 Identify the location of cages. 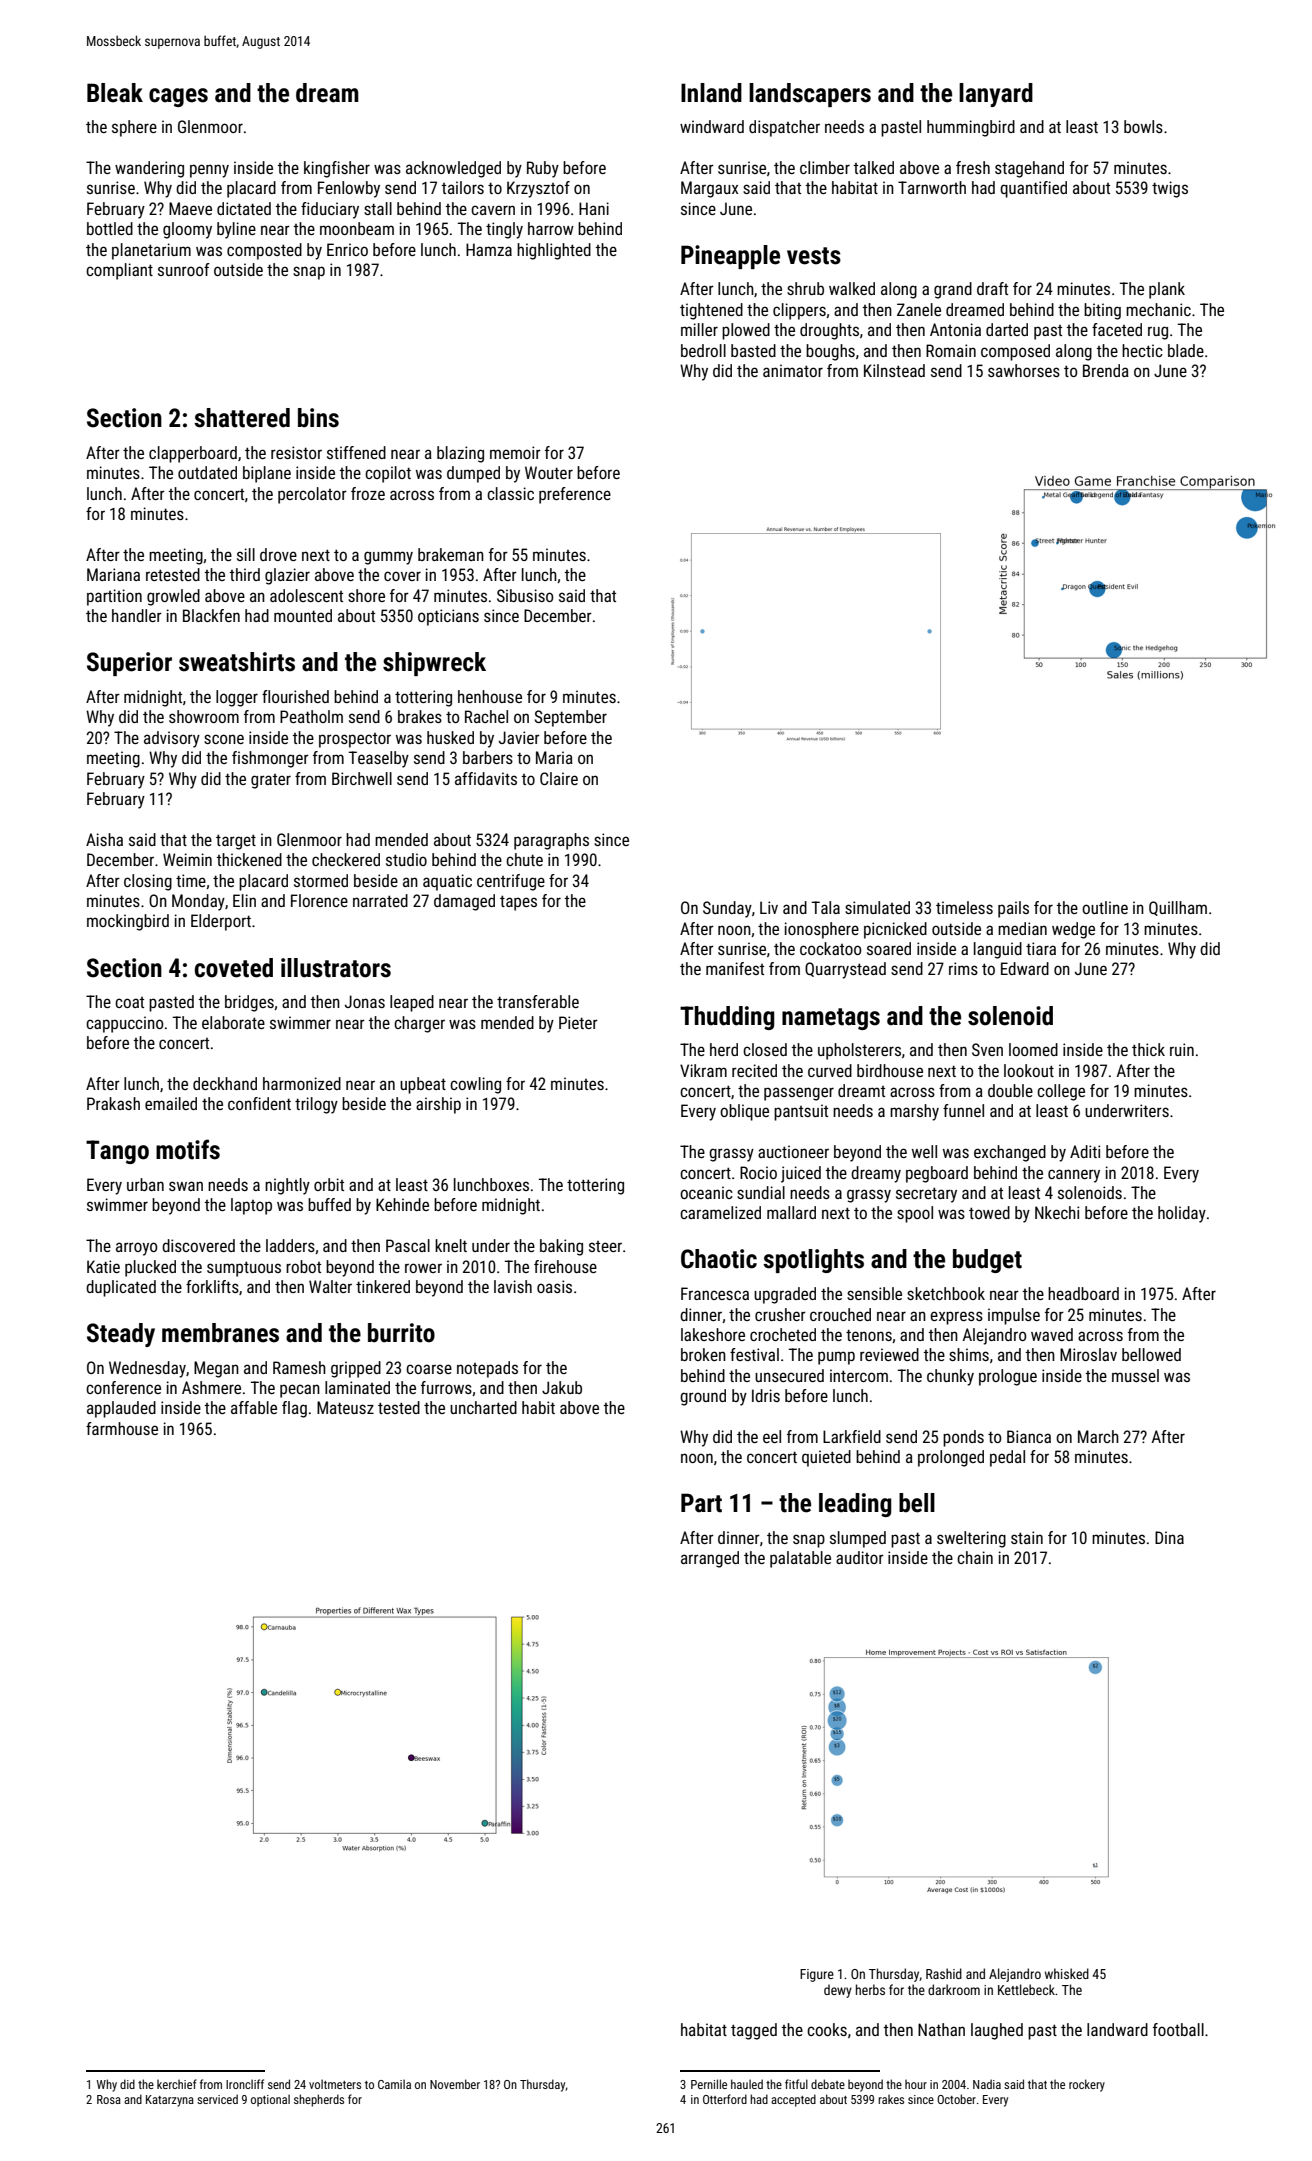
(178, 97).
